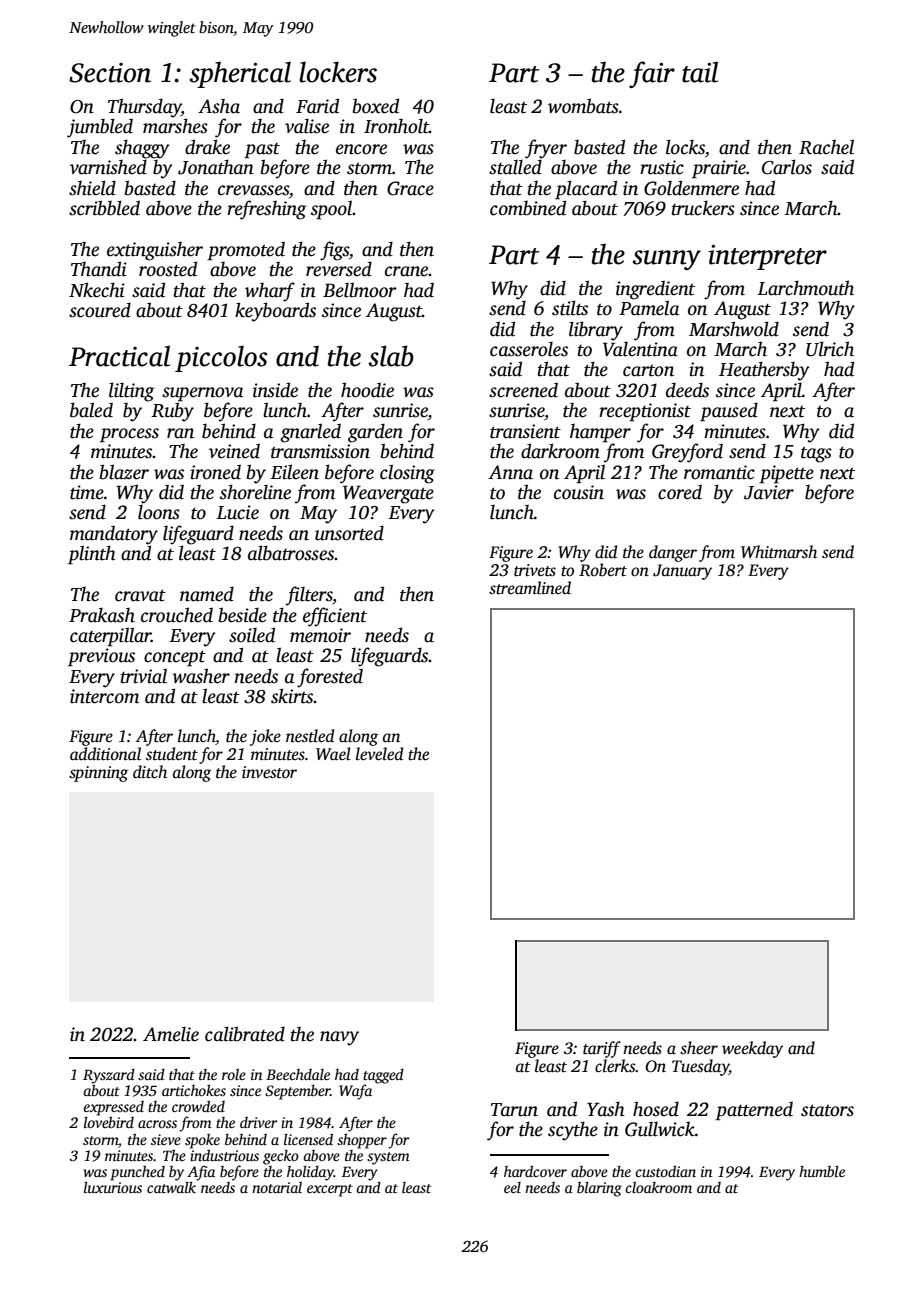  I want to click on stalled, so click(515, 167).
